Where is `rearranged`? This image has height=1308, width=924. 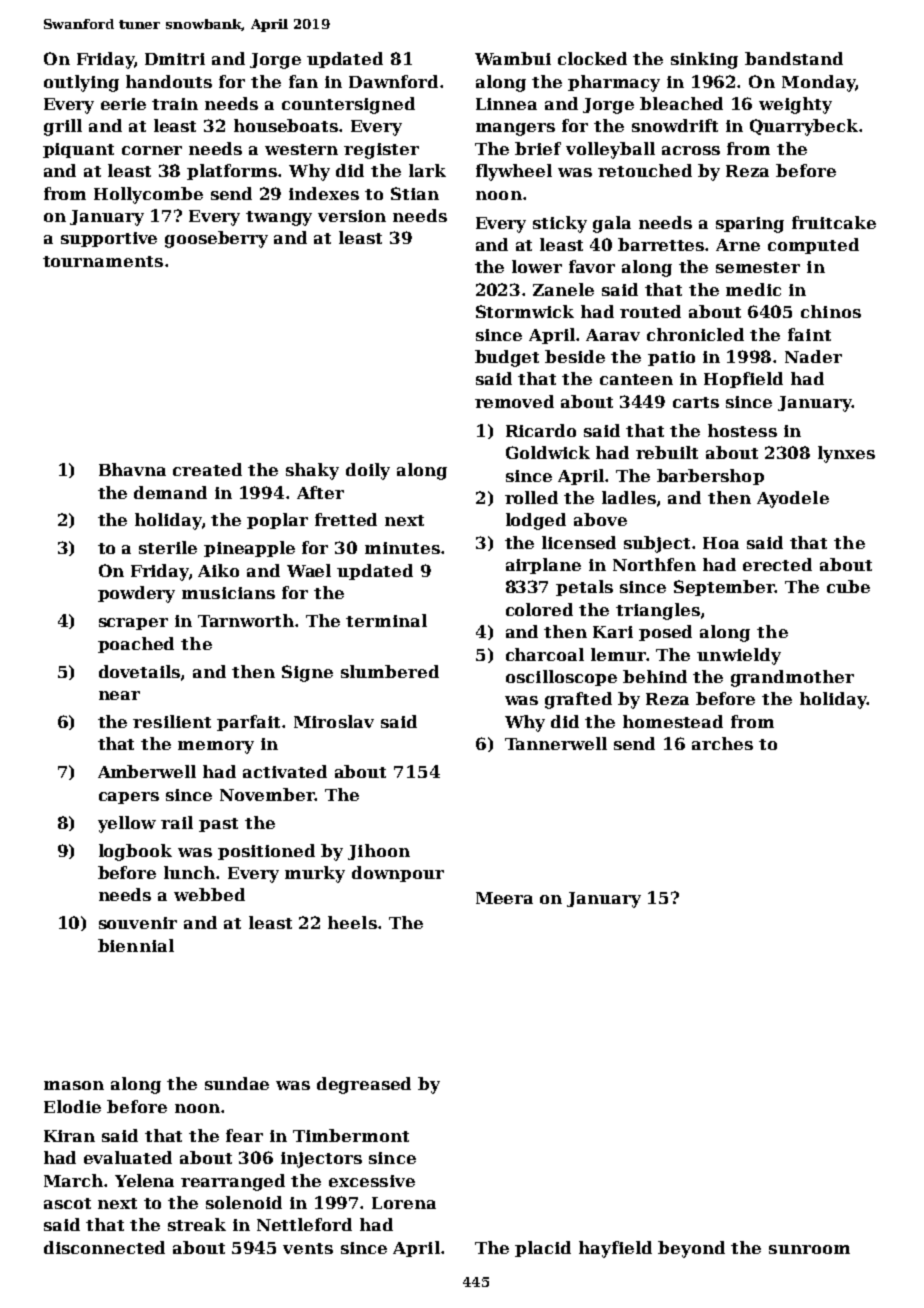 rearranged is located at coordinates (233, 1182).
